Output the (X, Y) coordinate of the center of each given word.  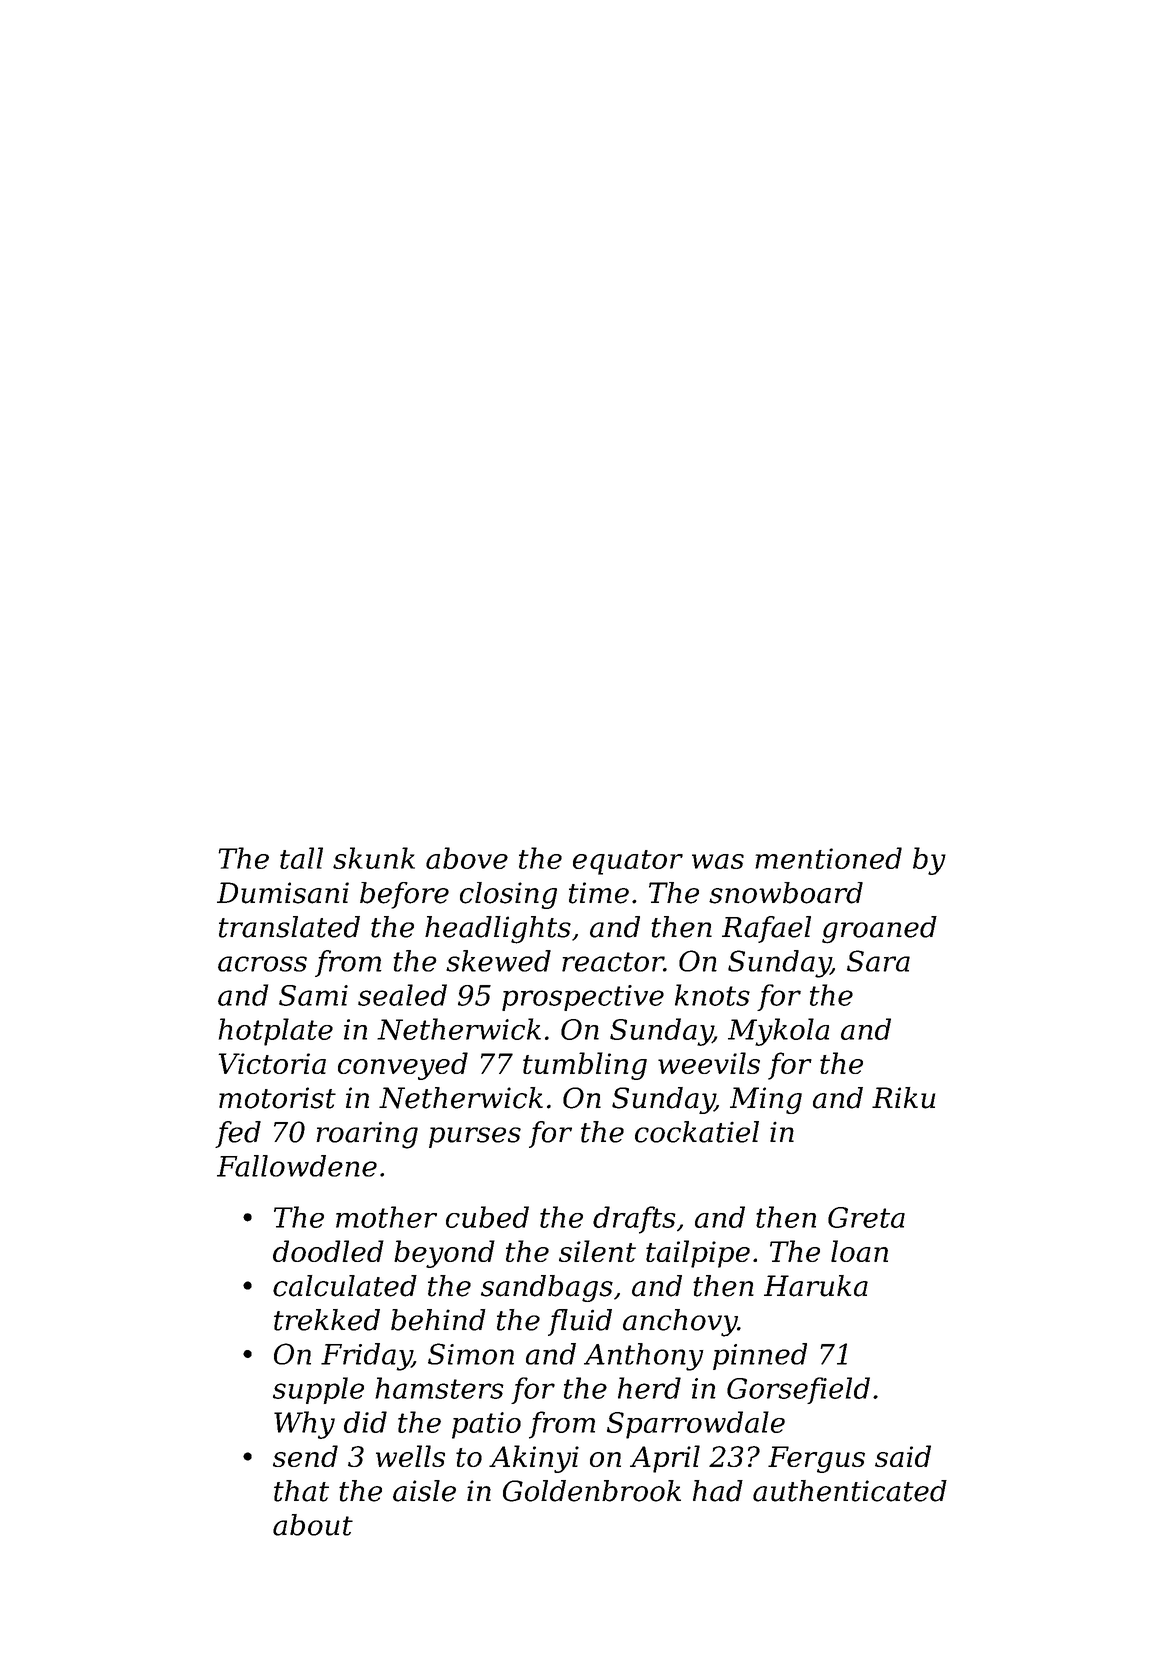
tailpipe (698, 1254)
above (467, 858)
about (313, 1525)
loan (859, 1251)
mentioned (828, 858)
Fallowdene (297, 1166)
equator (628, 862)
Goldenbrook (592, 1491)
